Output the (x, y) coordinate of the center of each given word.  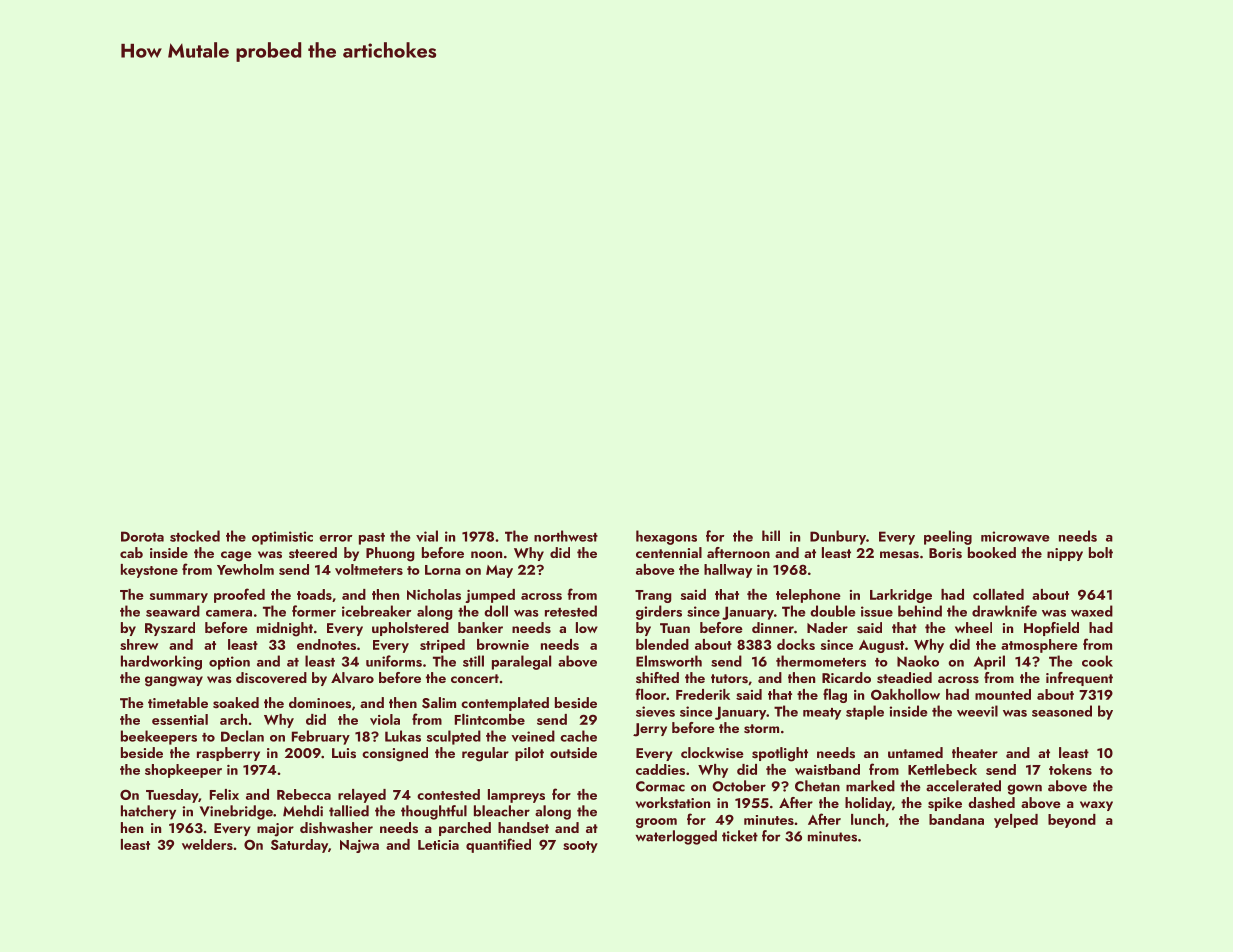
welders (207, 844)
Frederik (703, 694)
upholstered (410, 629)
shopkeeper (183, 771)
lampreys (516, 796)
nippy (1065, 554)
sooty (580, 847)
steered (313, 552)
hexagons (666, 537)
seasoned (1062, 711)
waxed (1092, 611)
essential (180, 719)
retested (571, 611)
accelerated (963, 786)
